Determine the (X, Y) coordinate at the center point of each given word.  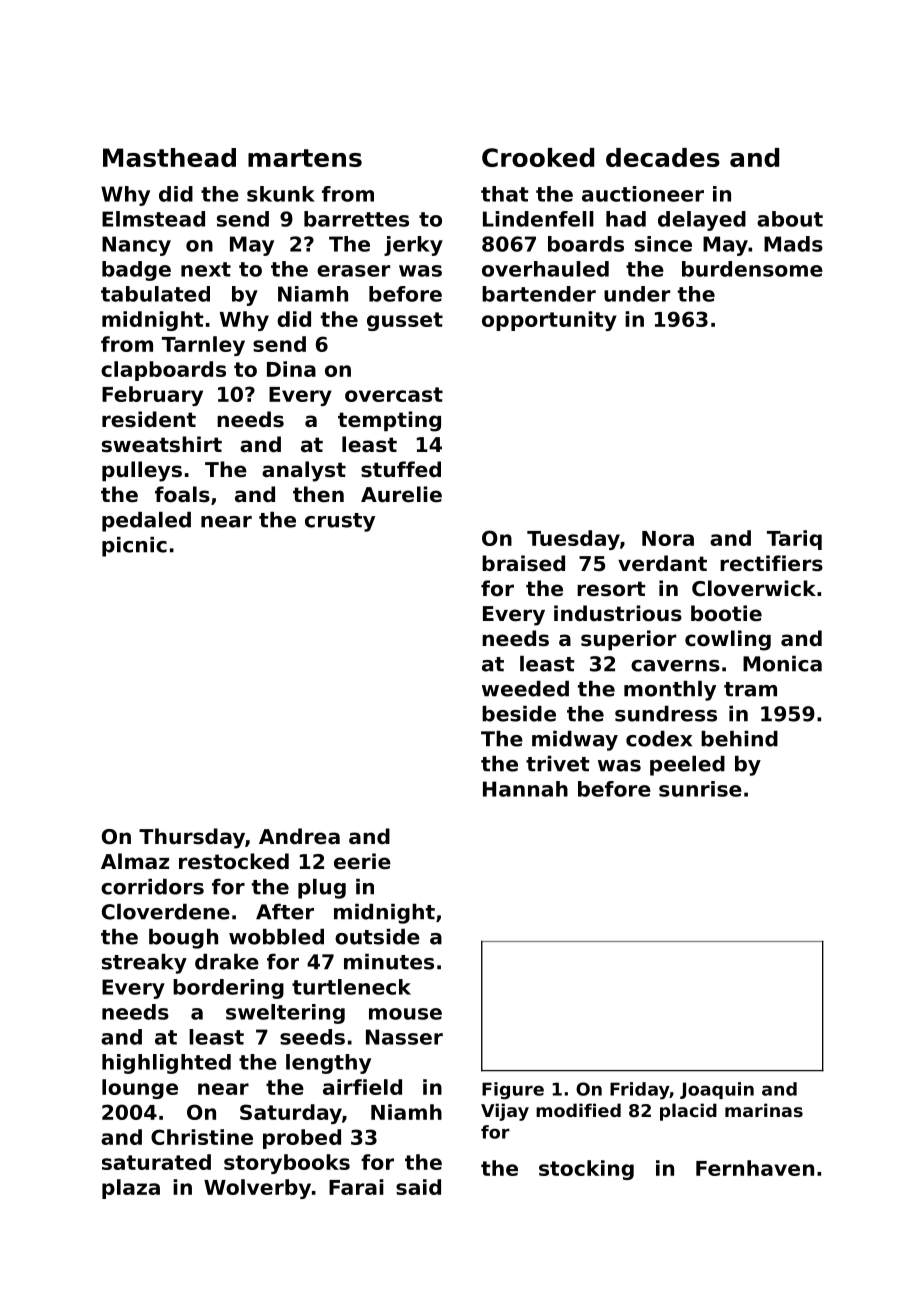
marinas (764, 1110)
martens (305, 158)
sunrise (700, 789)
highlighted (166, 1064)
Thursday (192, 838)
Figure (513, 1091)
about (790, 219)
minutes (389, 962)
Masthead (169, 157)
